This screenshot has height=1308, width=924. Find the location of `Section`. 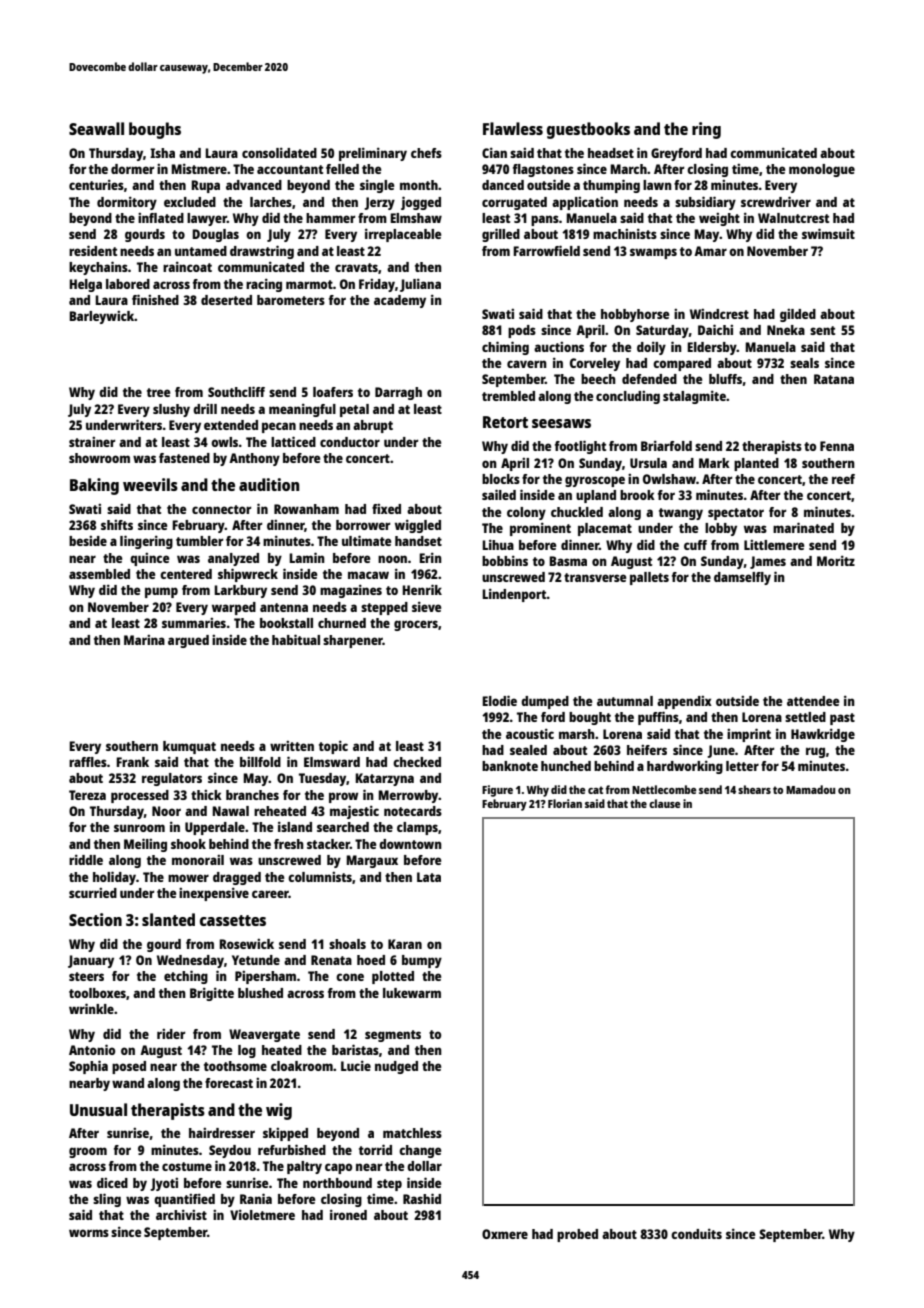

Section is located at coordinates (95, 919).
